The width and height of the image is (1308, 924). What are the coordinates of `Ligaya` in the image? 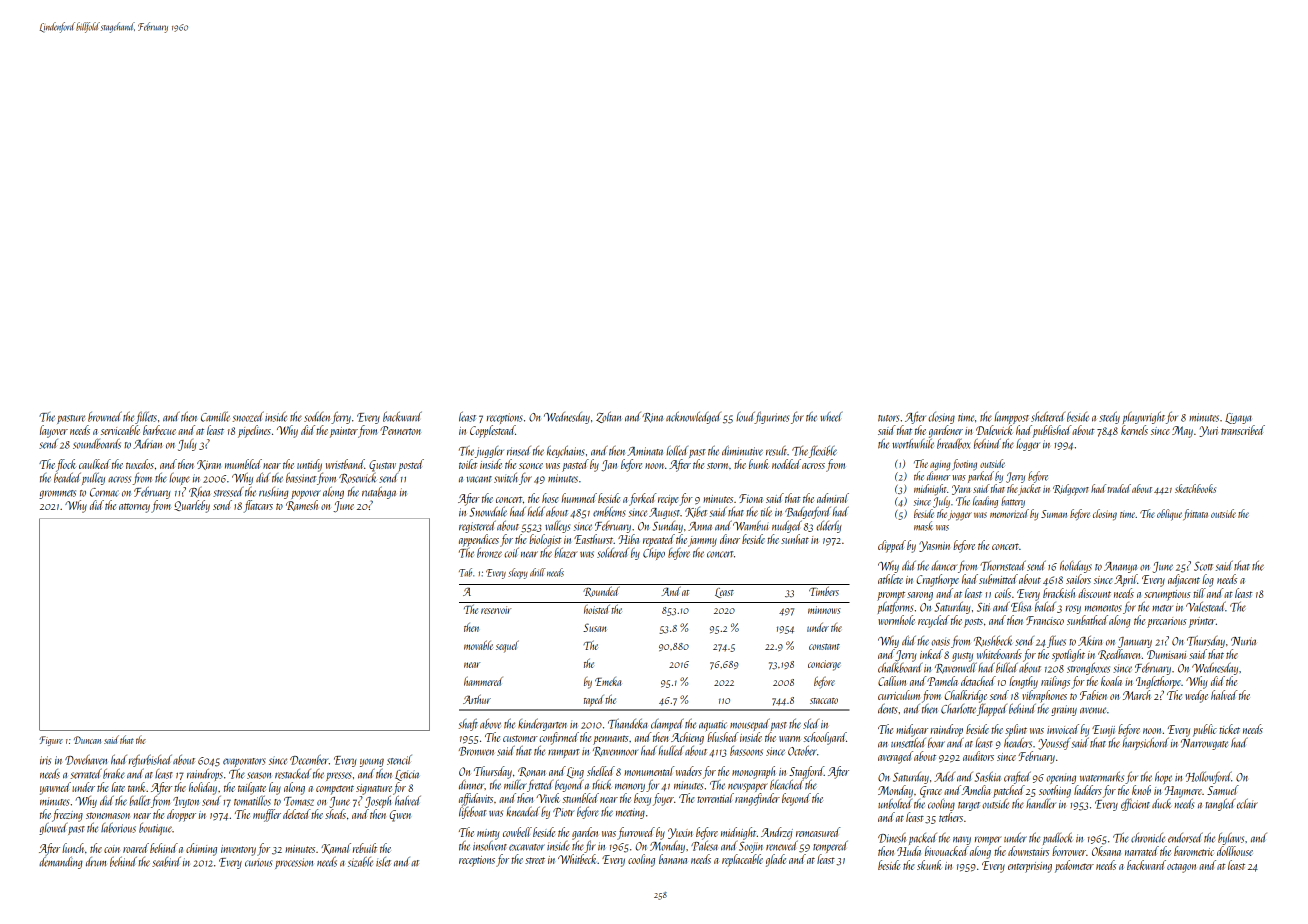 It's located at (1238, 418).
